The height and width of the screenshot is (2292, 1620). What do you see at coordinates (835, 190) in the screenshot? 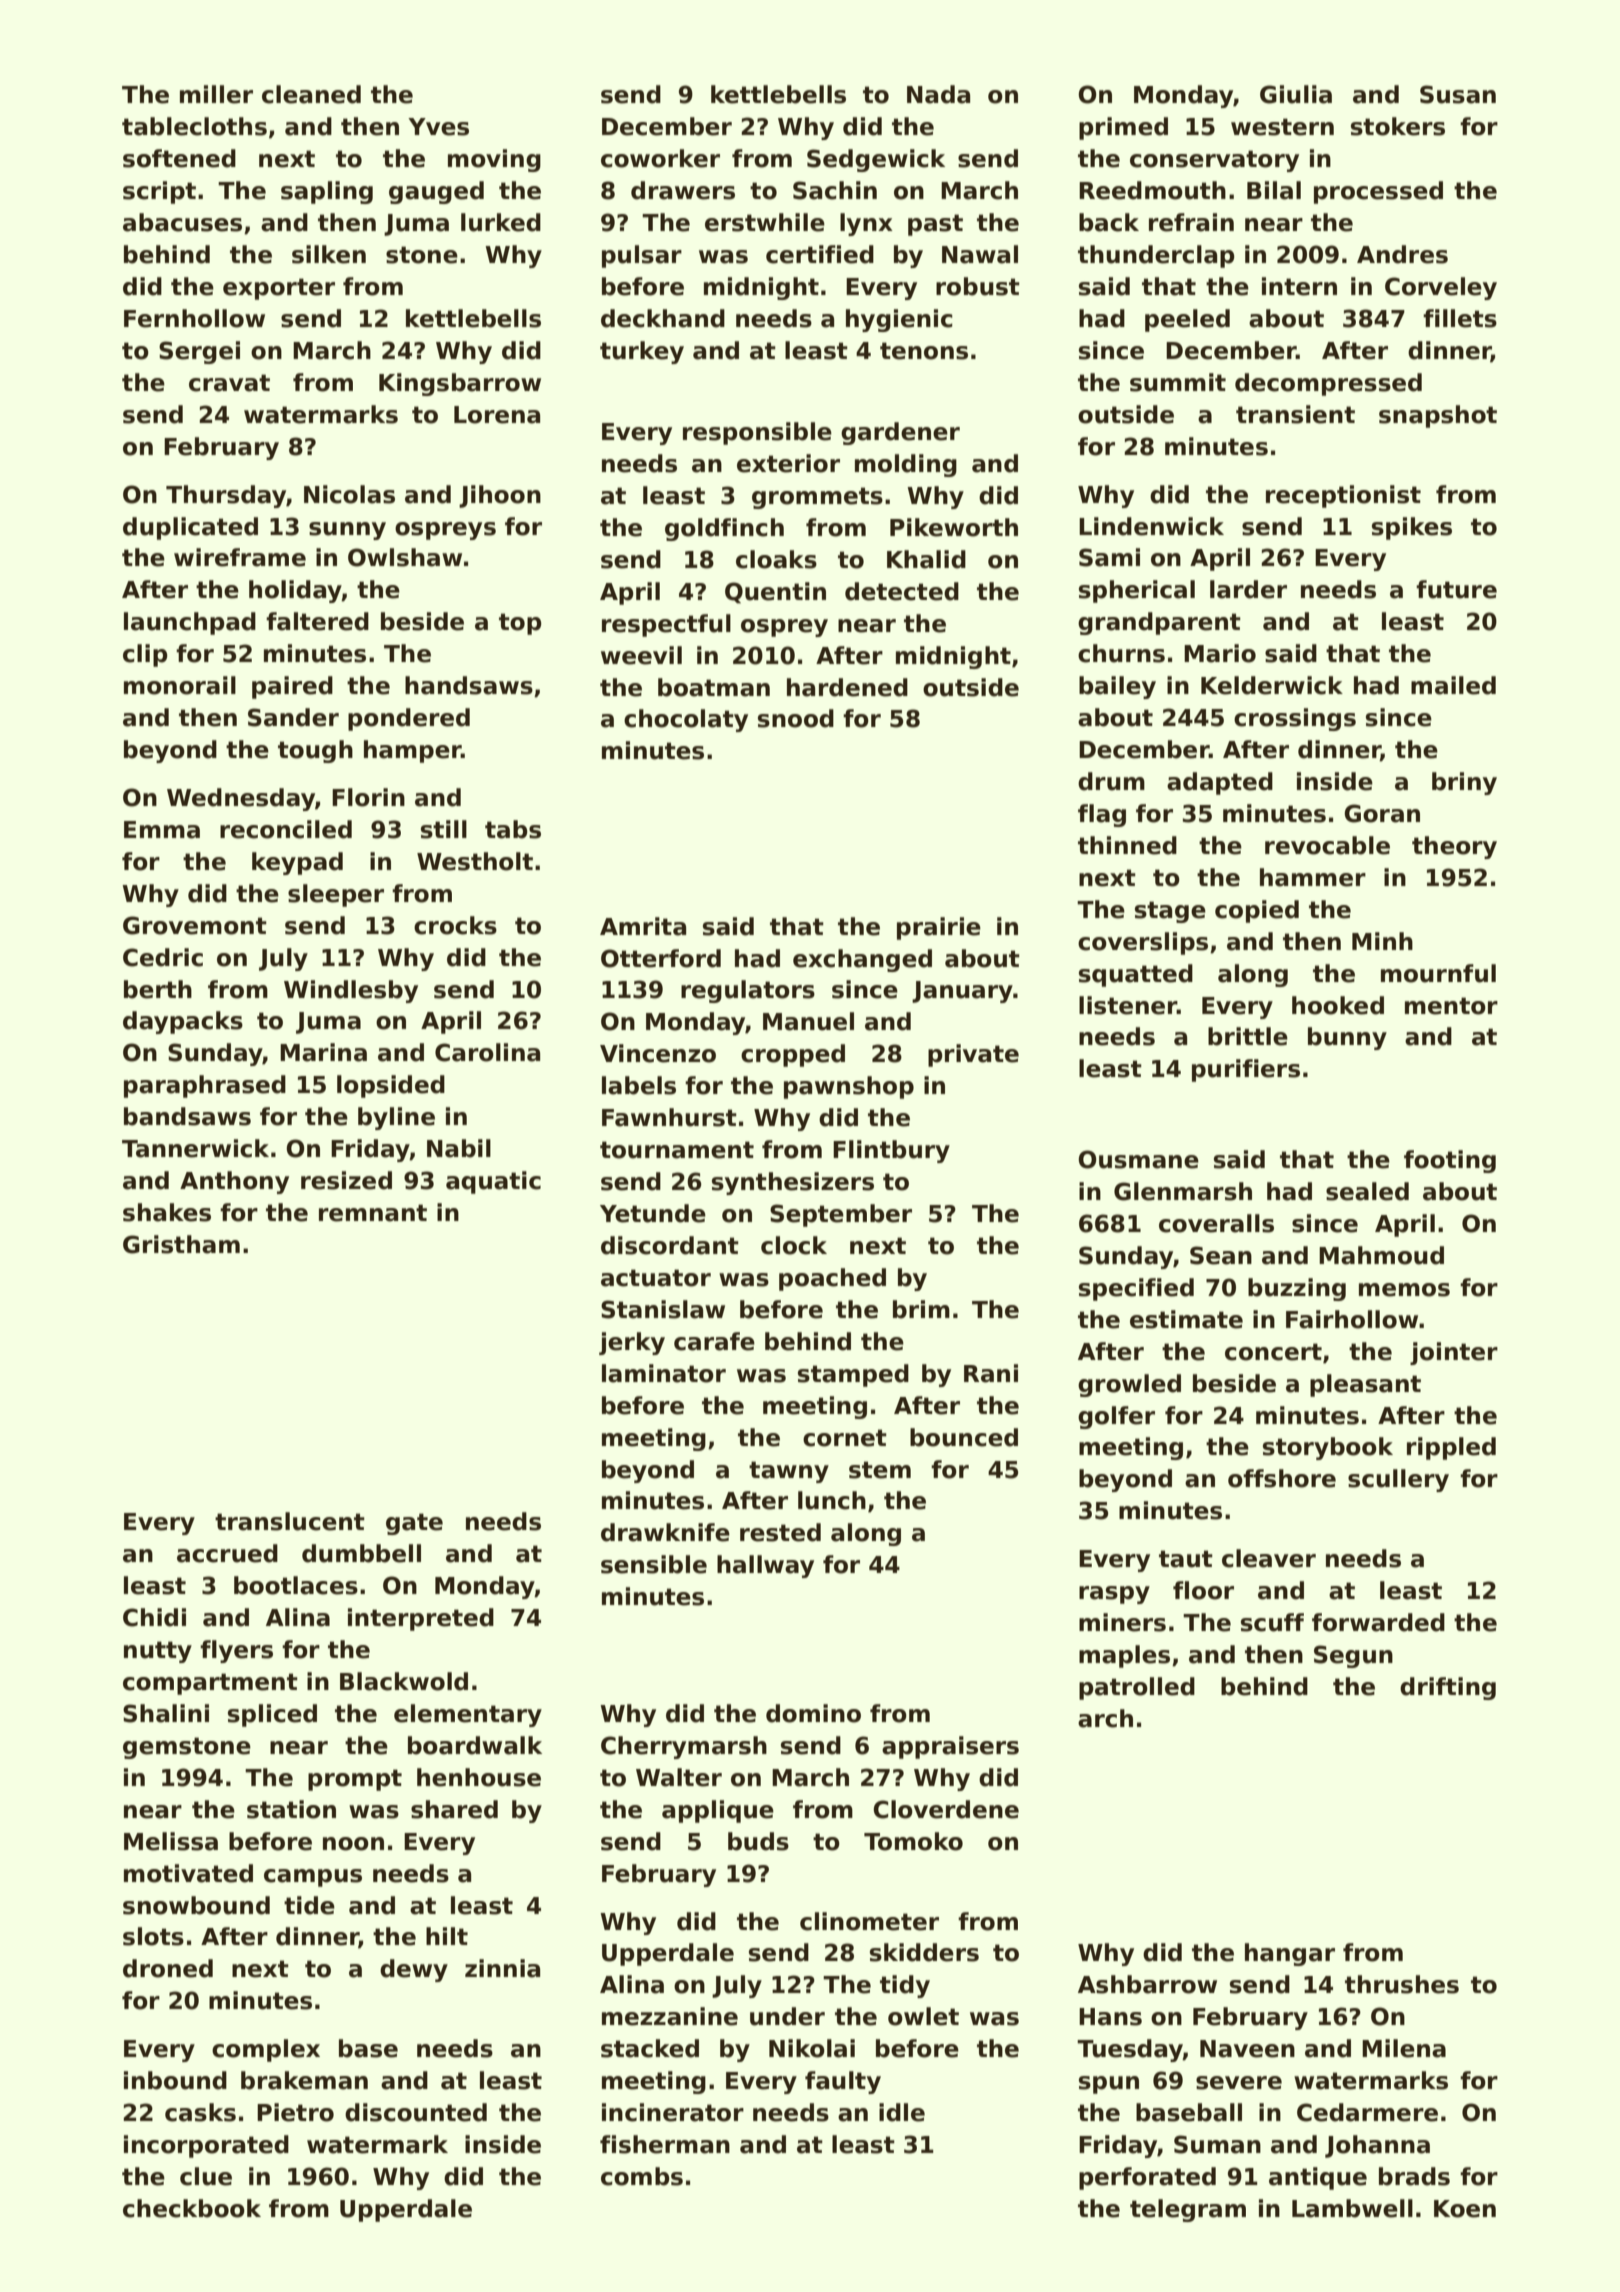
I see `Sachin` at bounding box center [835, 190].
